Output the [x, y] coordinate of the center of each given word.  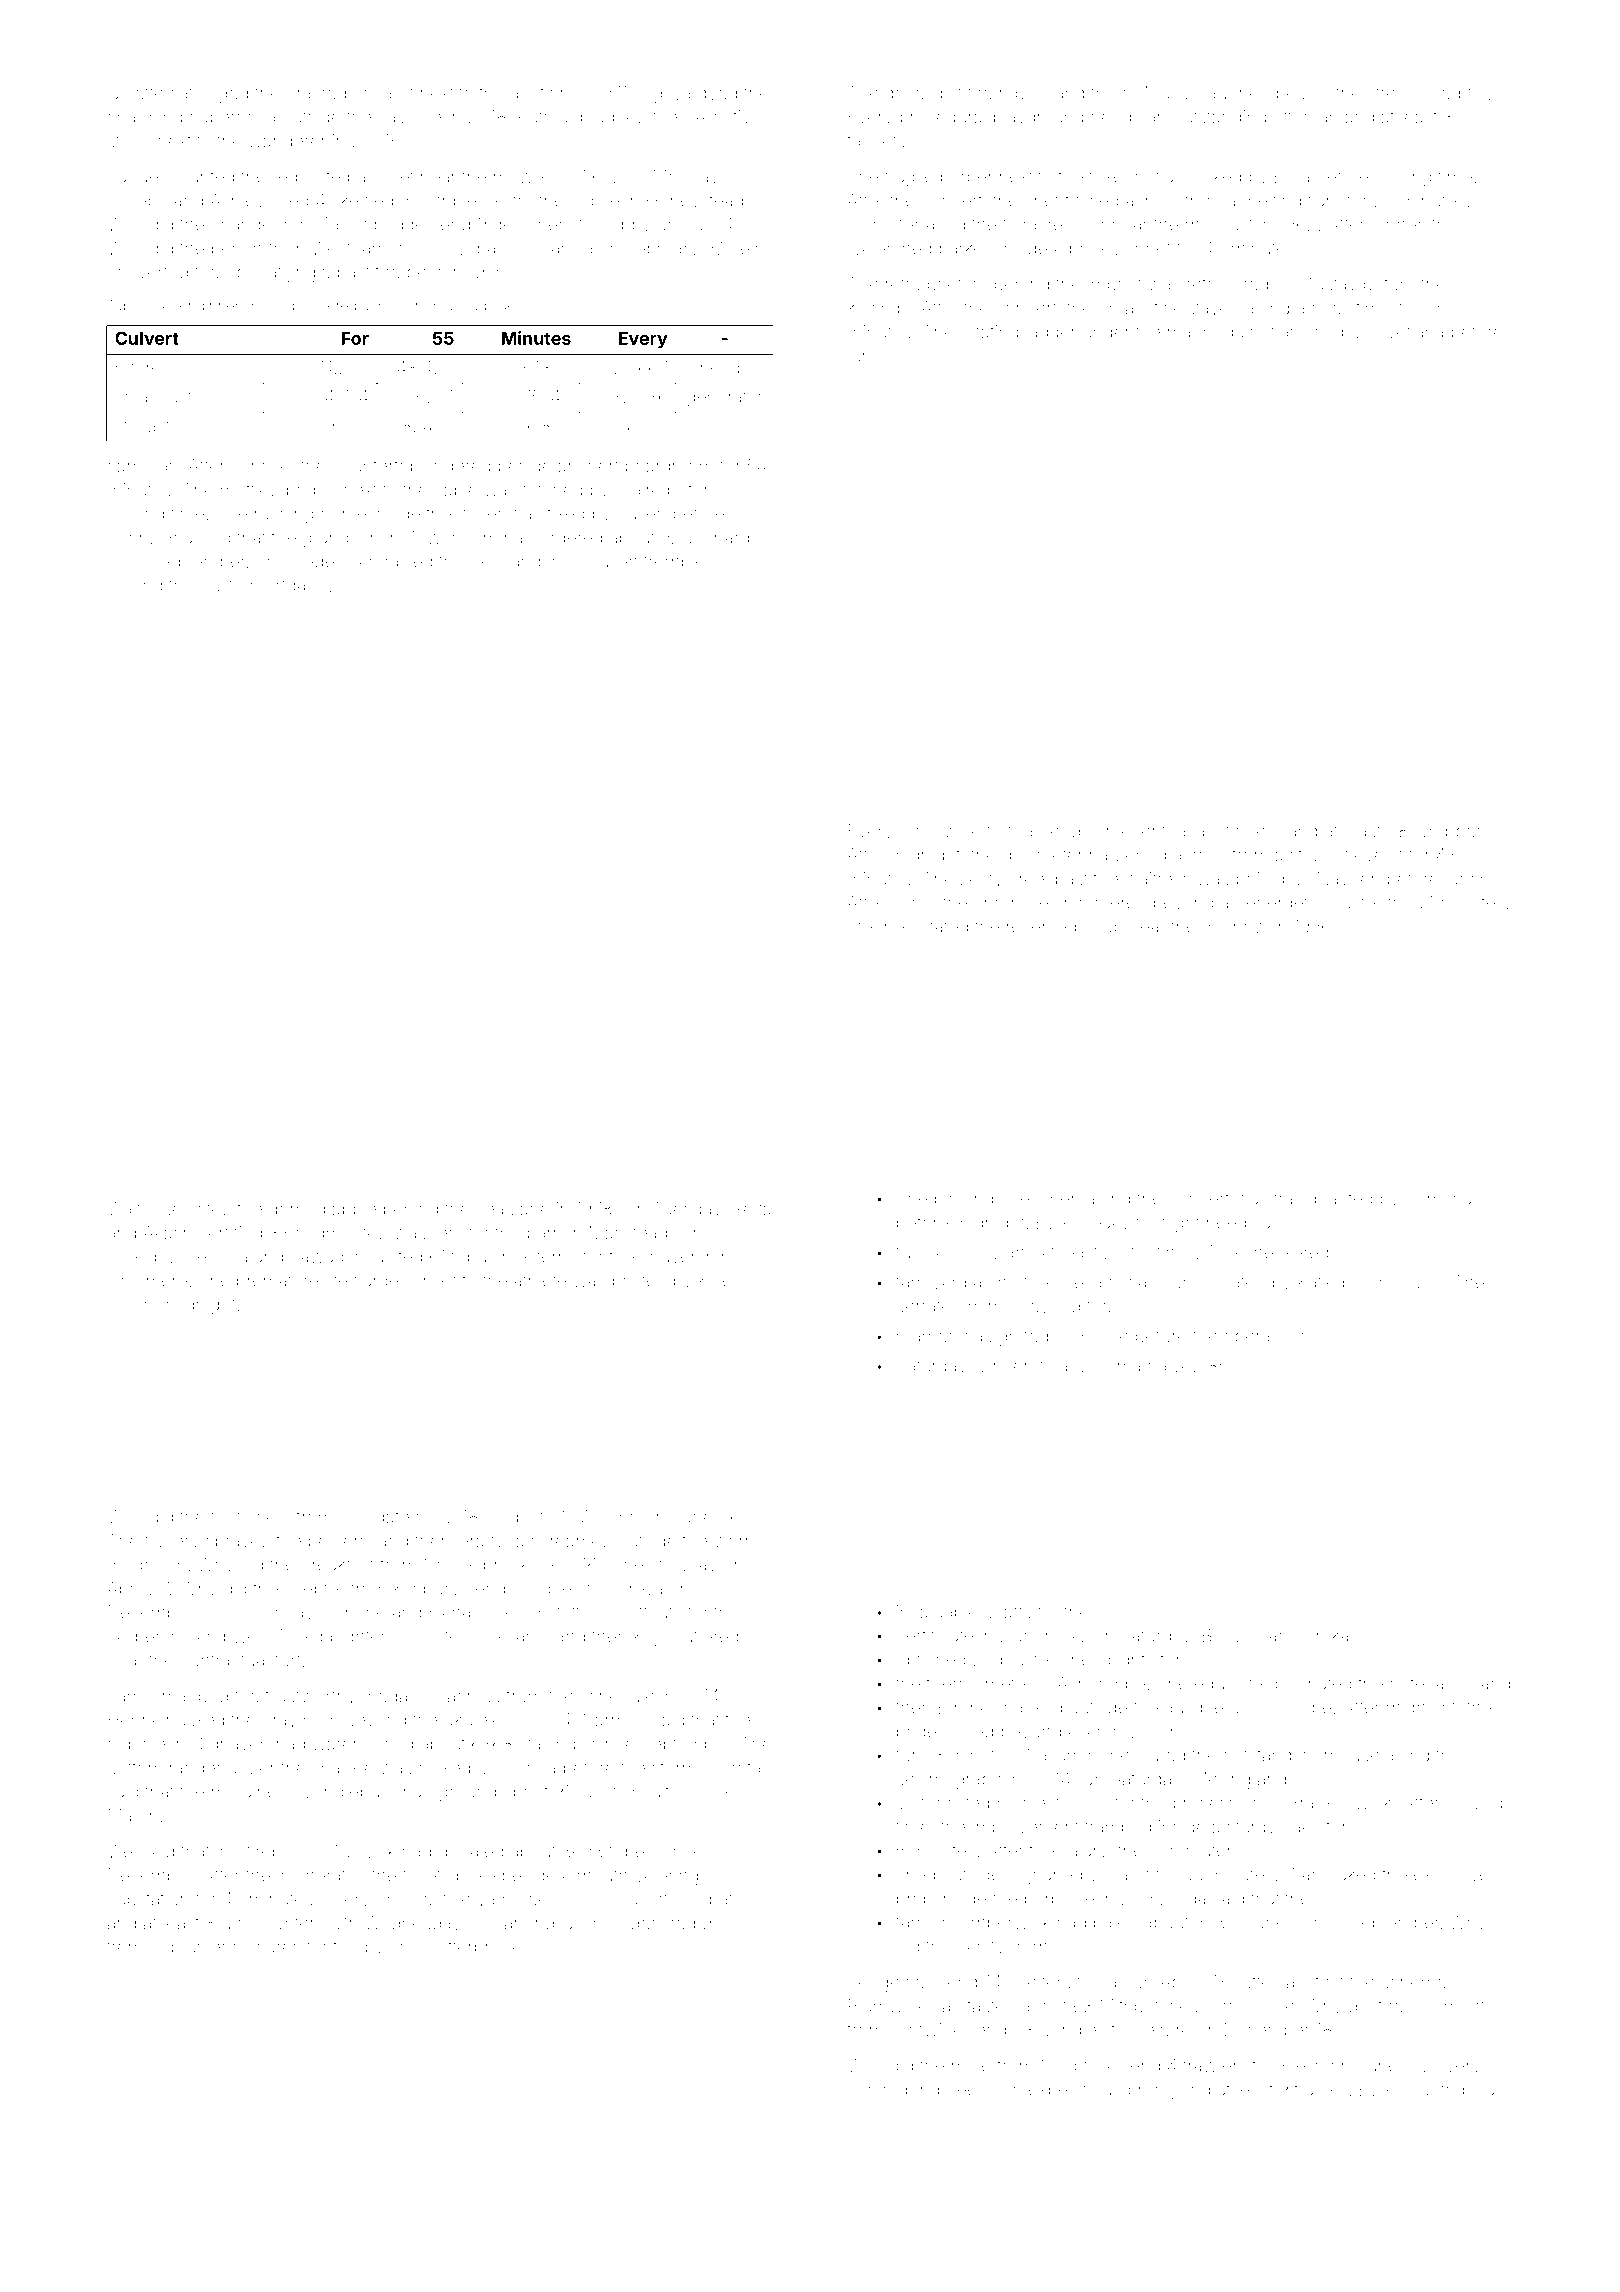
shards [732, 537]
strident [1319, 855]
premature [277, 1283]
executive [722, 117]
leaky [1109, 1224]
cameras [142, 467]
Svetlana [1410, 331]
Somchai [1440, 1198]
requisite [306, 178]
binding [964, 1200]
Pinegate [374, 1518]
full [907, 1252]
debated [471, 1851]
